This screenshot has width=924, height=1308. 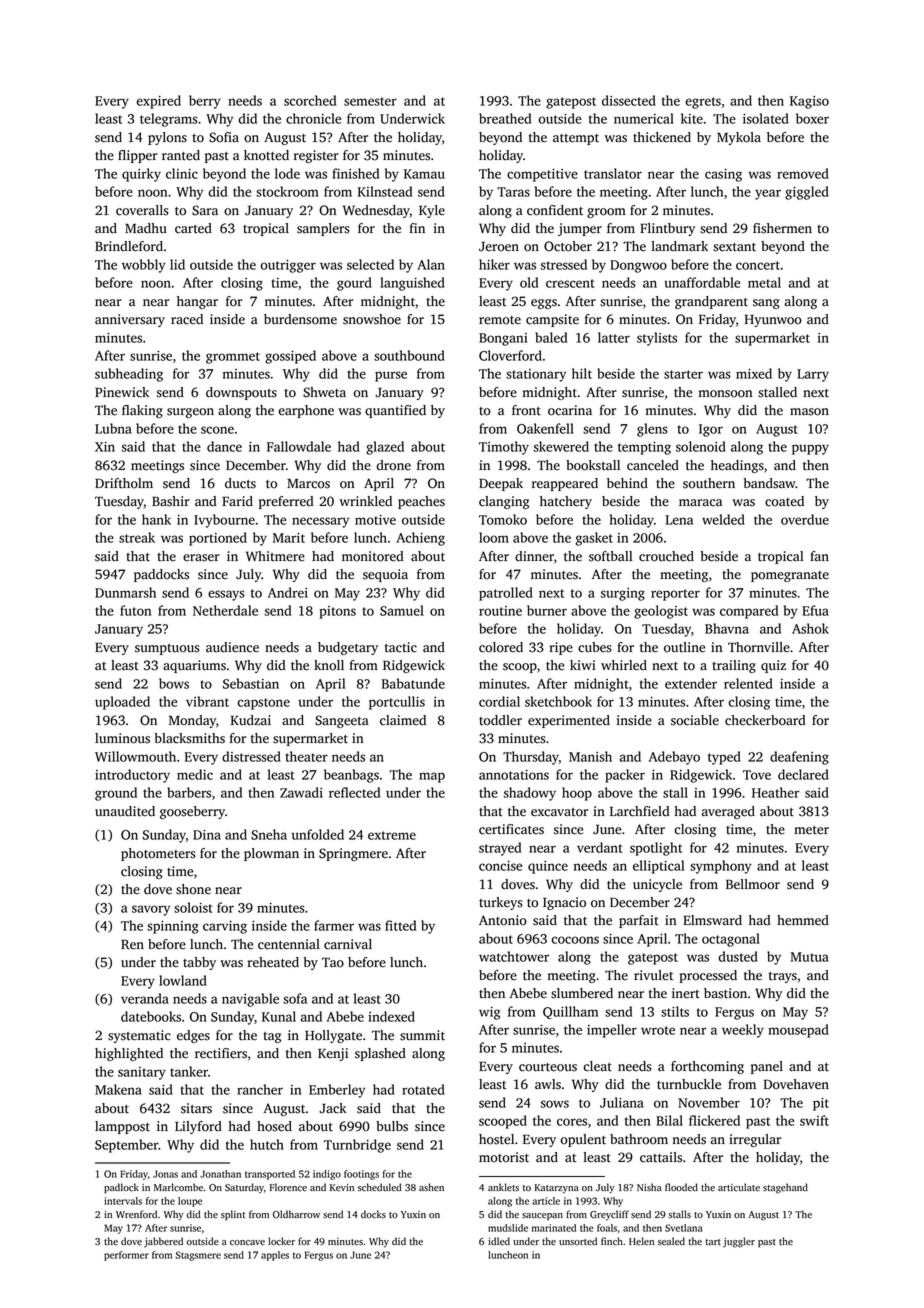 I want to click on sociable, so click(x=695, y=720).
